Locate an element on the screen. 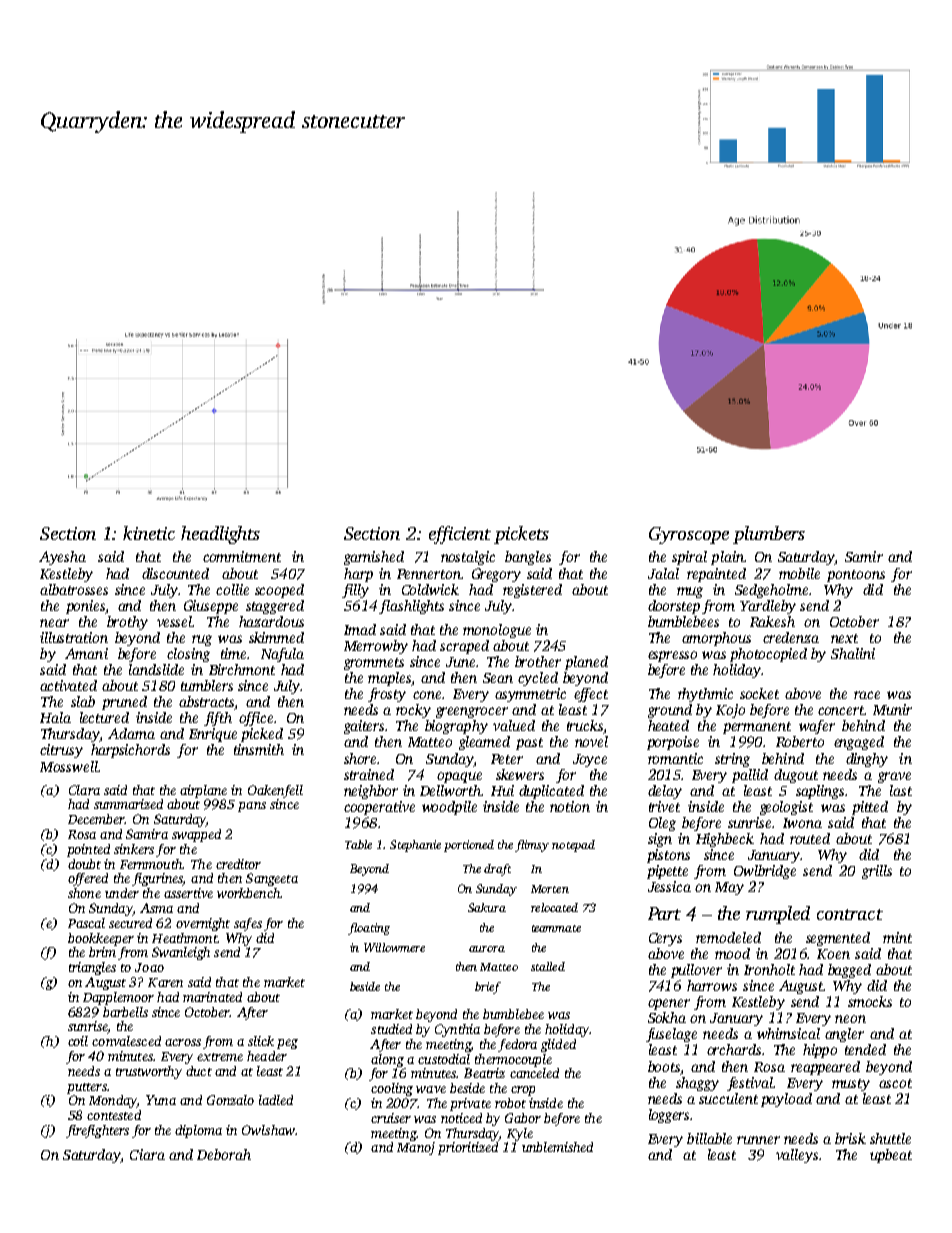  Amani is located at coordinates (86, 653).
